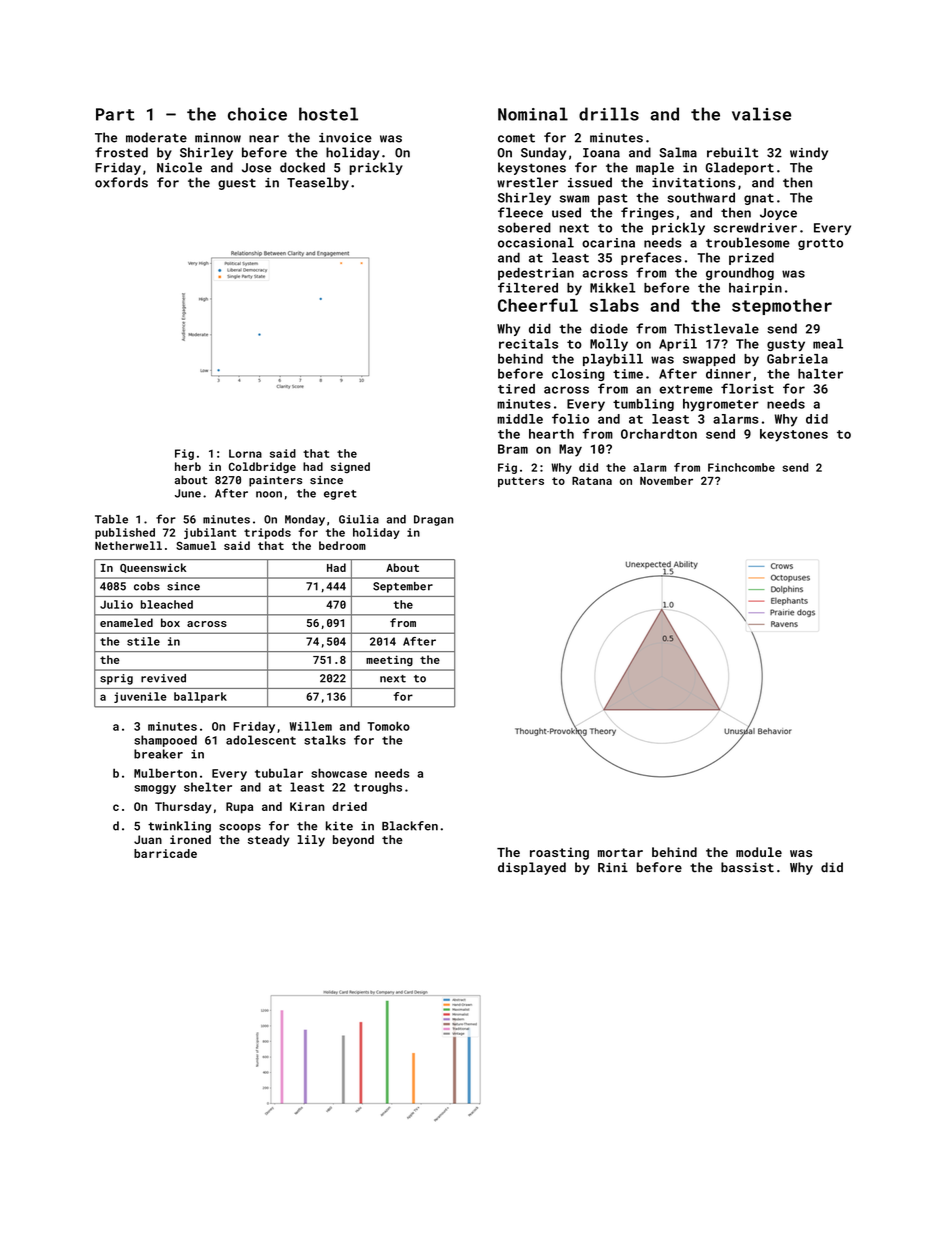 Image resolution: width=952 pixels, height=1233 pixels. Describe the element at coordinates (311, 841) in the screenshot. I see `lily` at that location.
